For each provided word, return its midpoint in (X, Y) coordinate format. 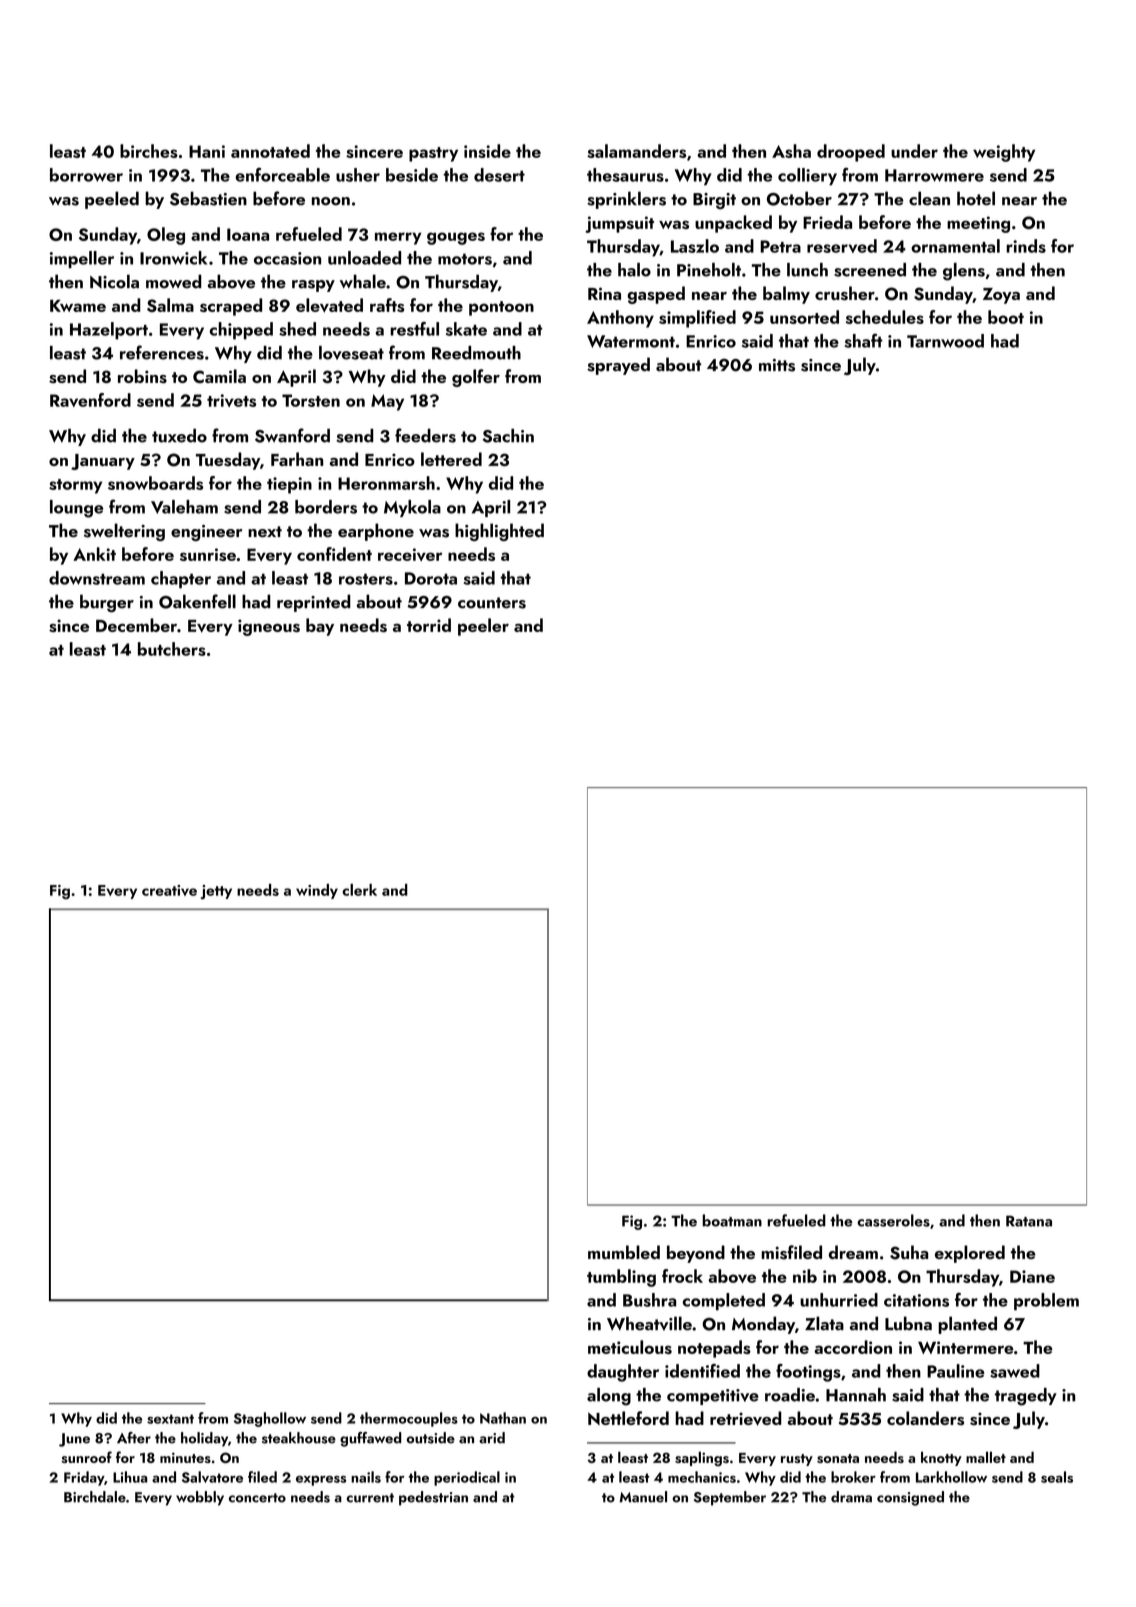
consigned (910, 1498)
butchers (172, 649)
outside (431, 1438)
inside (487, 151)
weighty (1004, 153)
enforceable (282, 175)
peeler (483, 627)
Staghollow (270, 1419)
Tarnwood (945, 341)
